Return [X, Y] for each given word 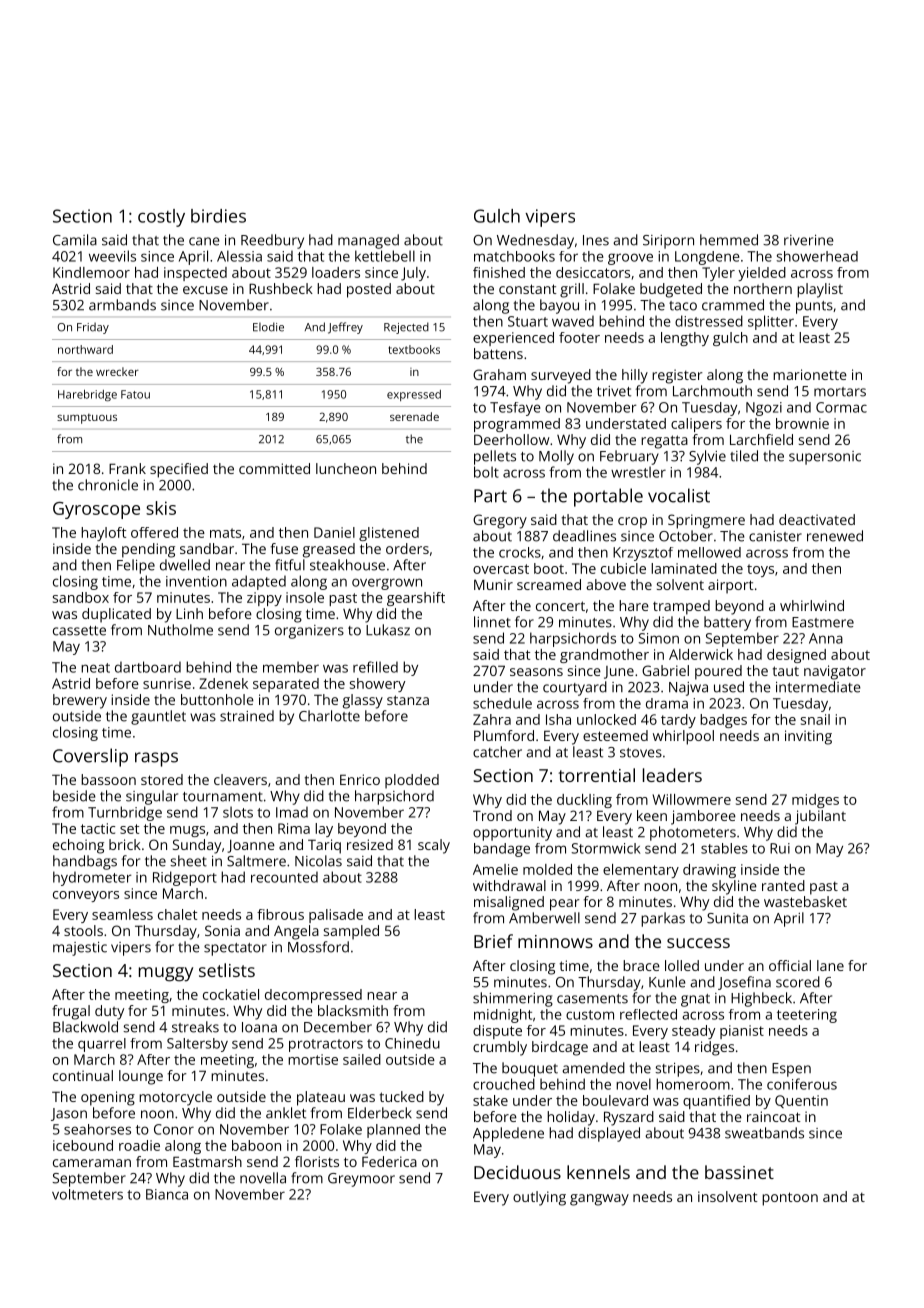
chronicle [108, 485]
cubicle [623, 568]
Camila [75, 240]
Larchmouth [712, 391]
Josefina [744, 983]
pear [565, 905]
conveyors [86, 896]
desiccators [593, 272]
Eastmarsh [207, 1161]
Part [490, 496]
